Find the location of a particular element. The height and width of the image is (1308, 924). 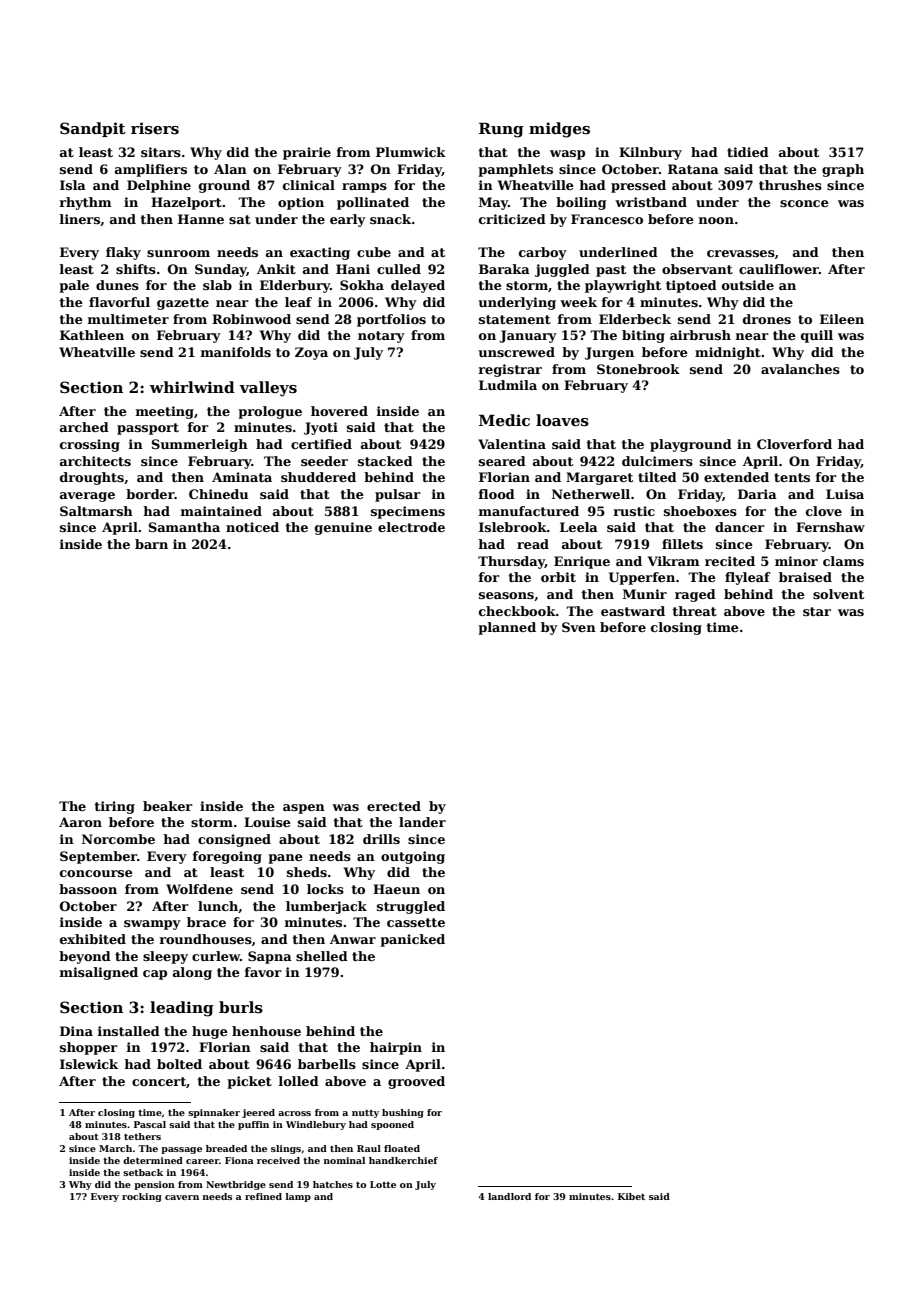

erected is located at coordinates (394, 806).
